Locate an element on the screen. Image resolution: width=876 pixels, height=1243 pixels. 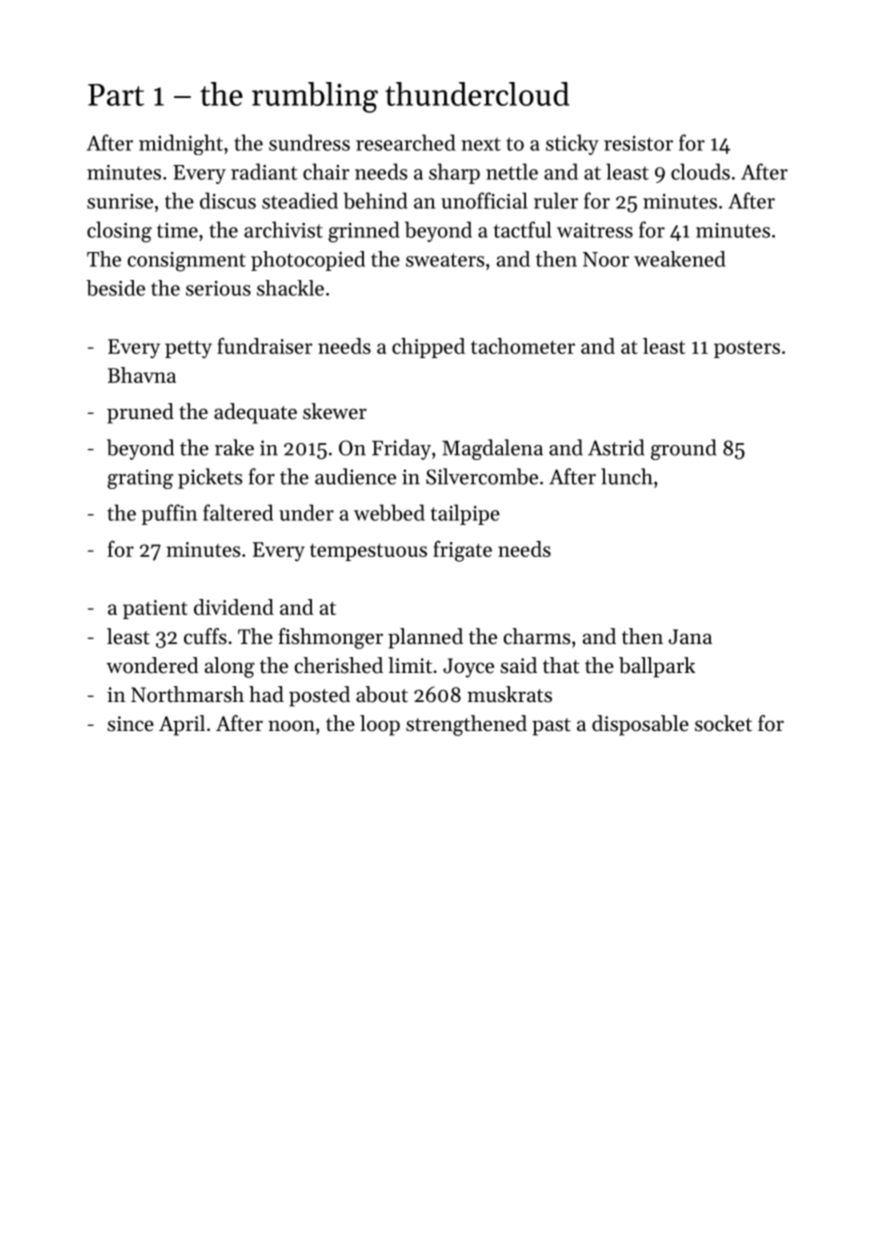
April is located at coordinates (182, 725).
